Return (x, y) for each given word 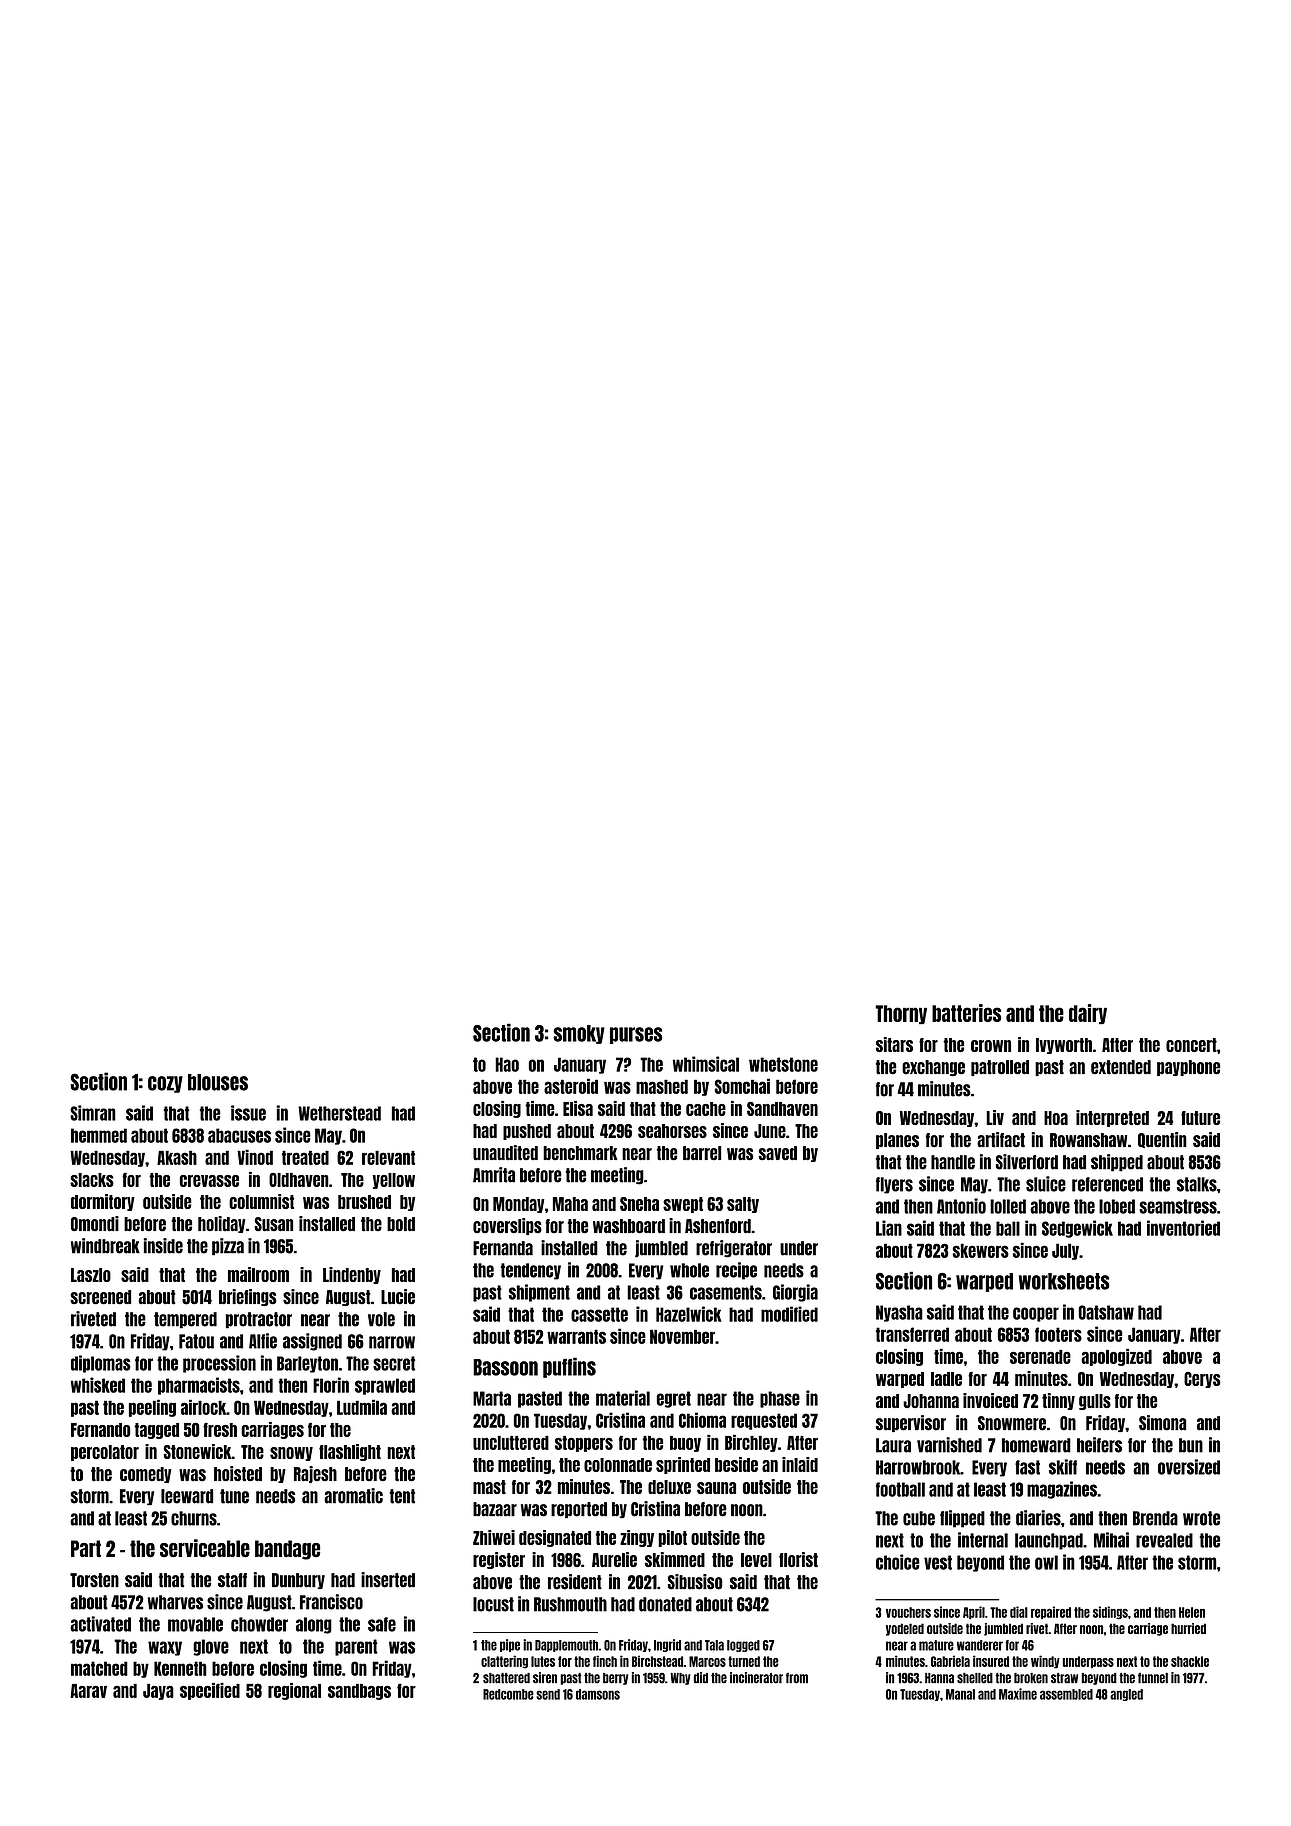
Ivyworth (1064, 1046)
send (548, 1694)
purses (636, 1035)
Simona (1162, 1423)
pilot (672, 1538)
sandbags (359, 1692)
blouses (218, 1082)
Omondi (95, 1224)
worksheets (1064, 1281)
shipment (539, 1293)
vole (381, 1319)
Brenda (1155, 1518)
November (682, 1336)
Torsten (94, 1580)
